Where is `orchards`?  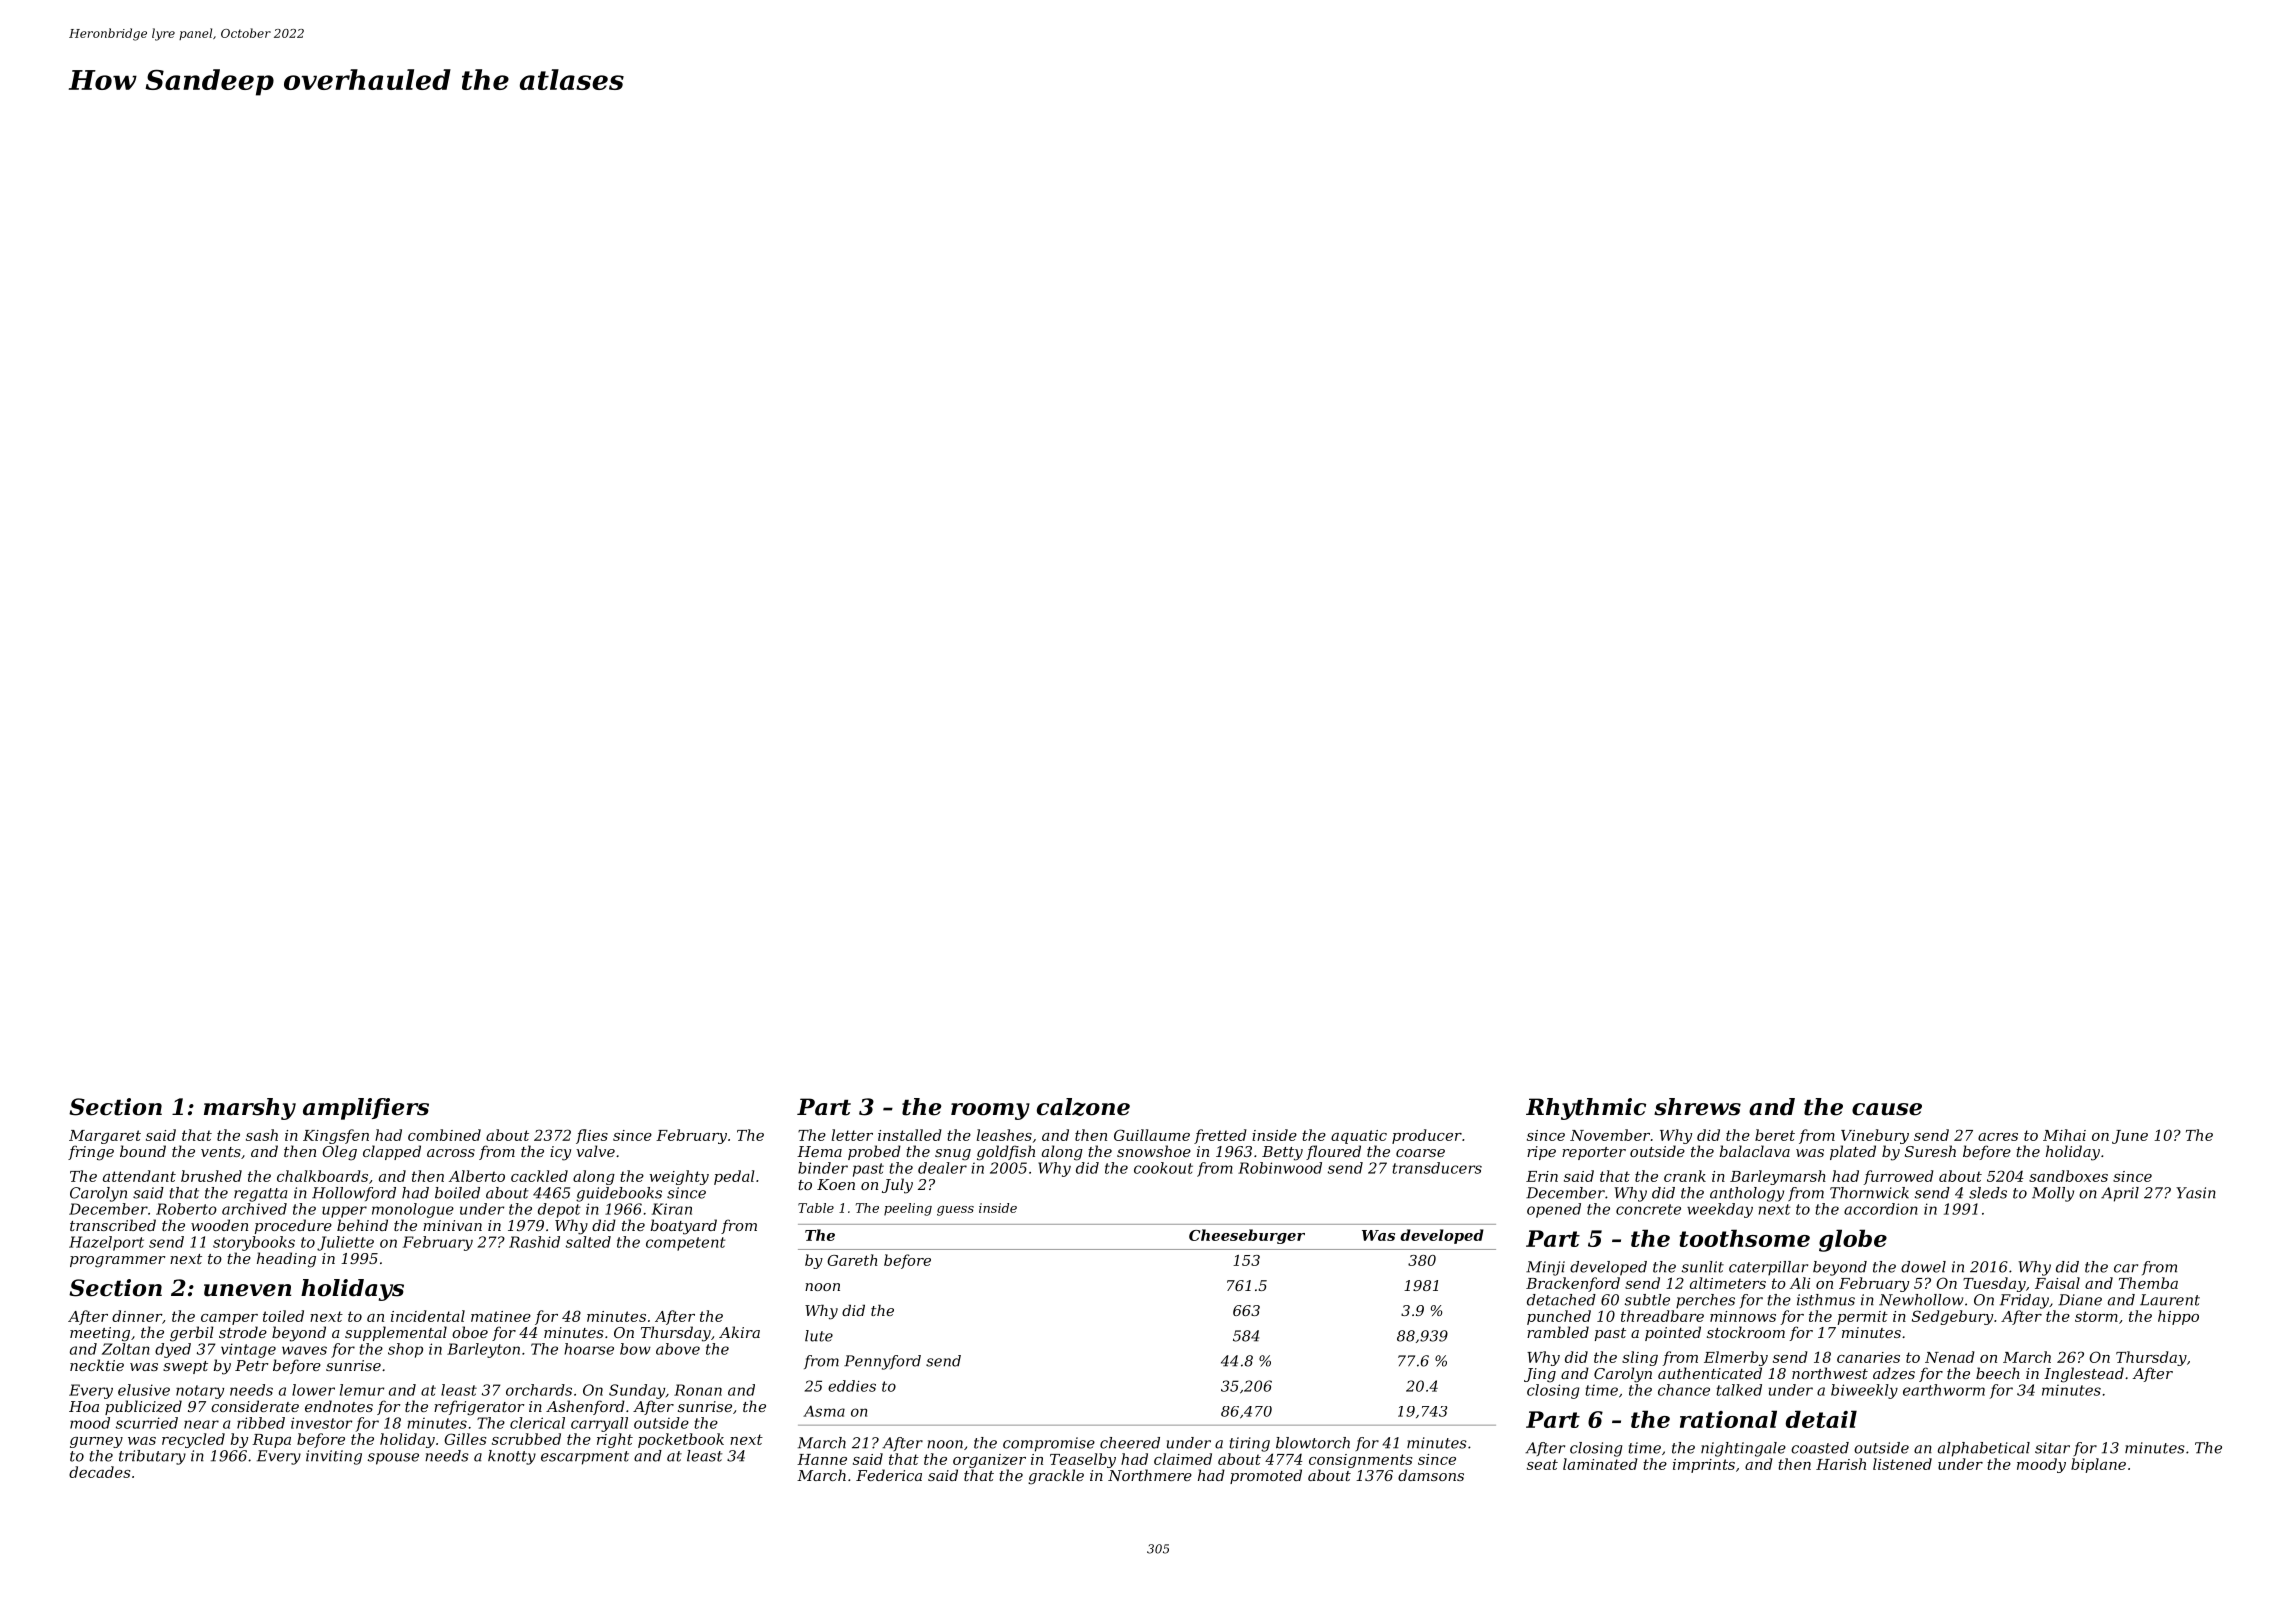
orchards is located at coordinates (539, 1390).
